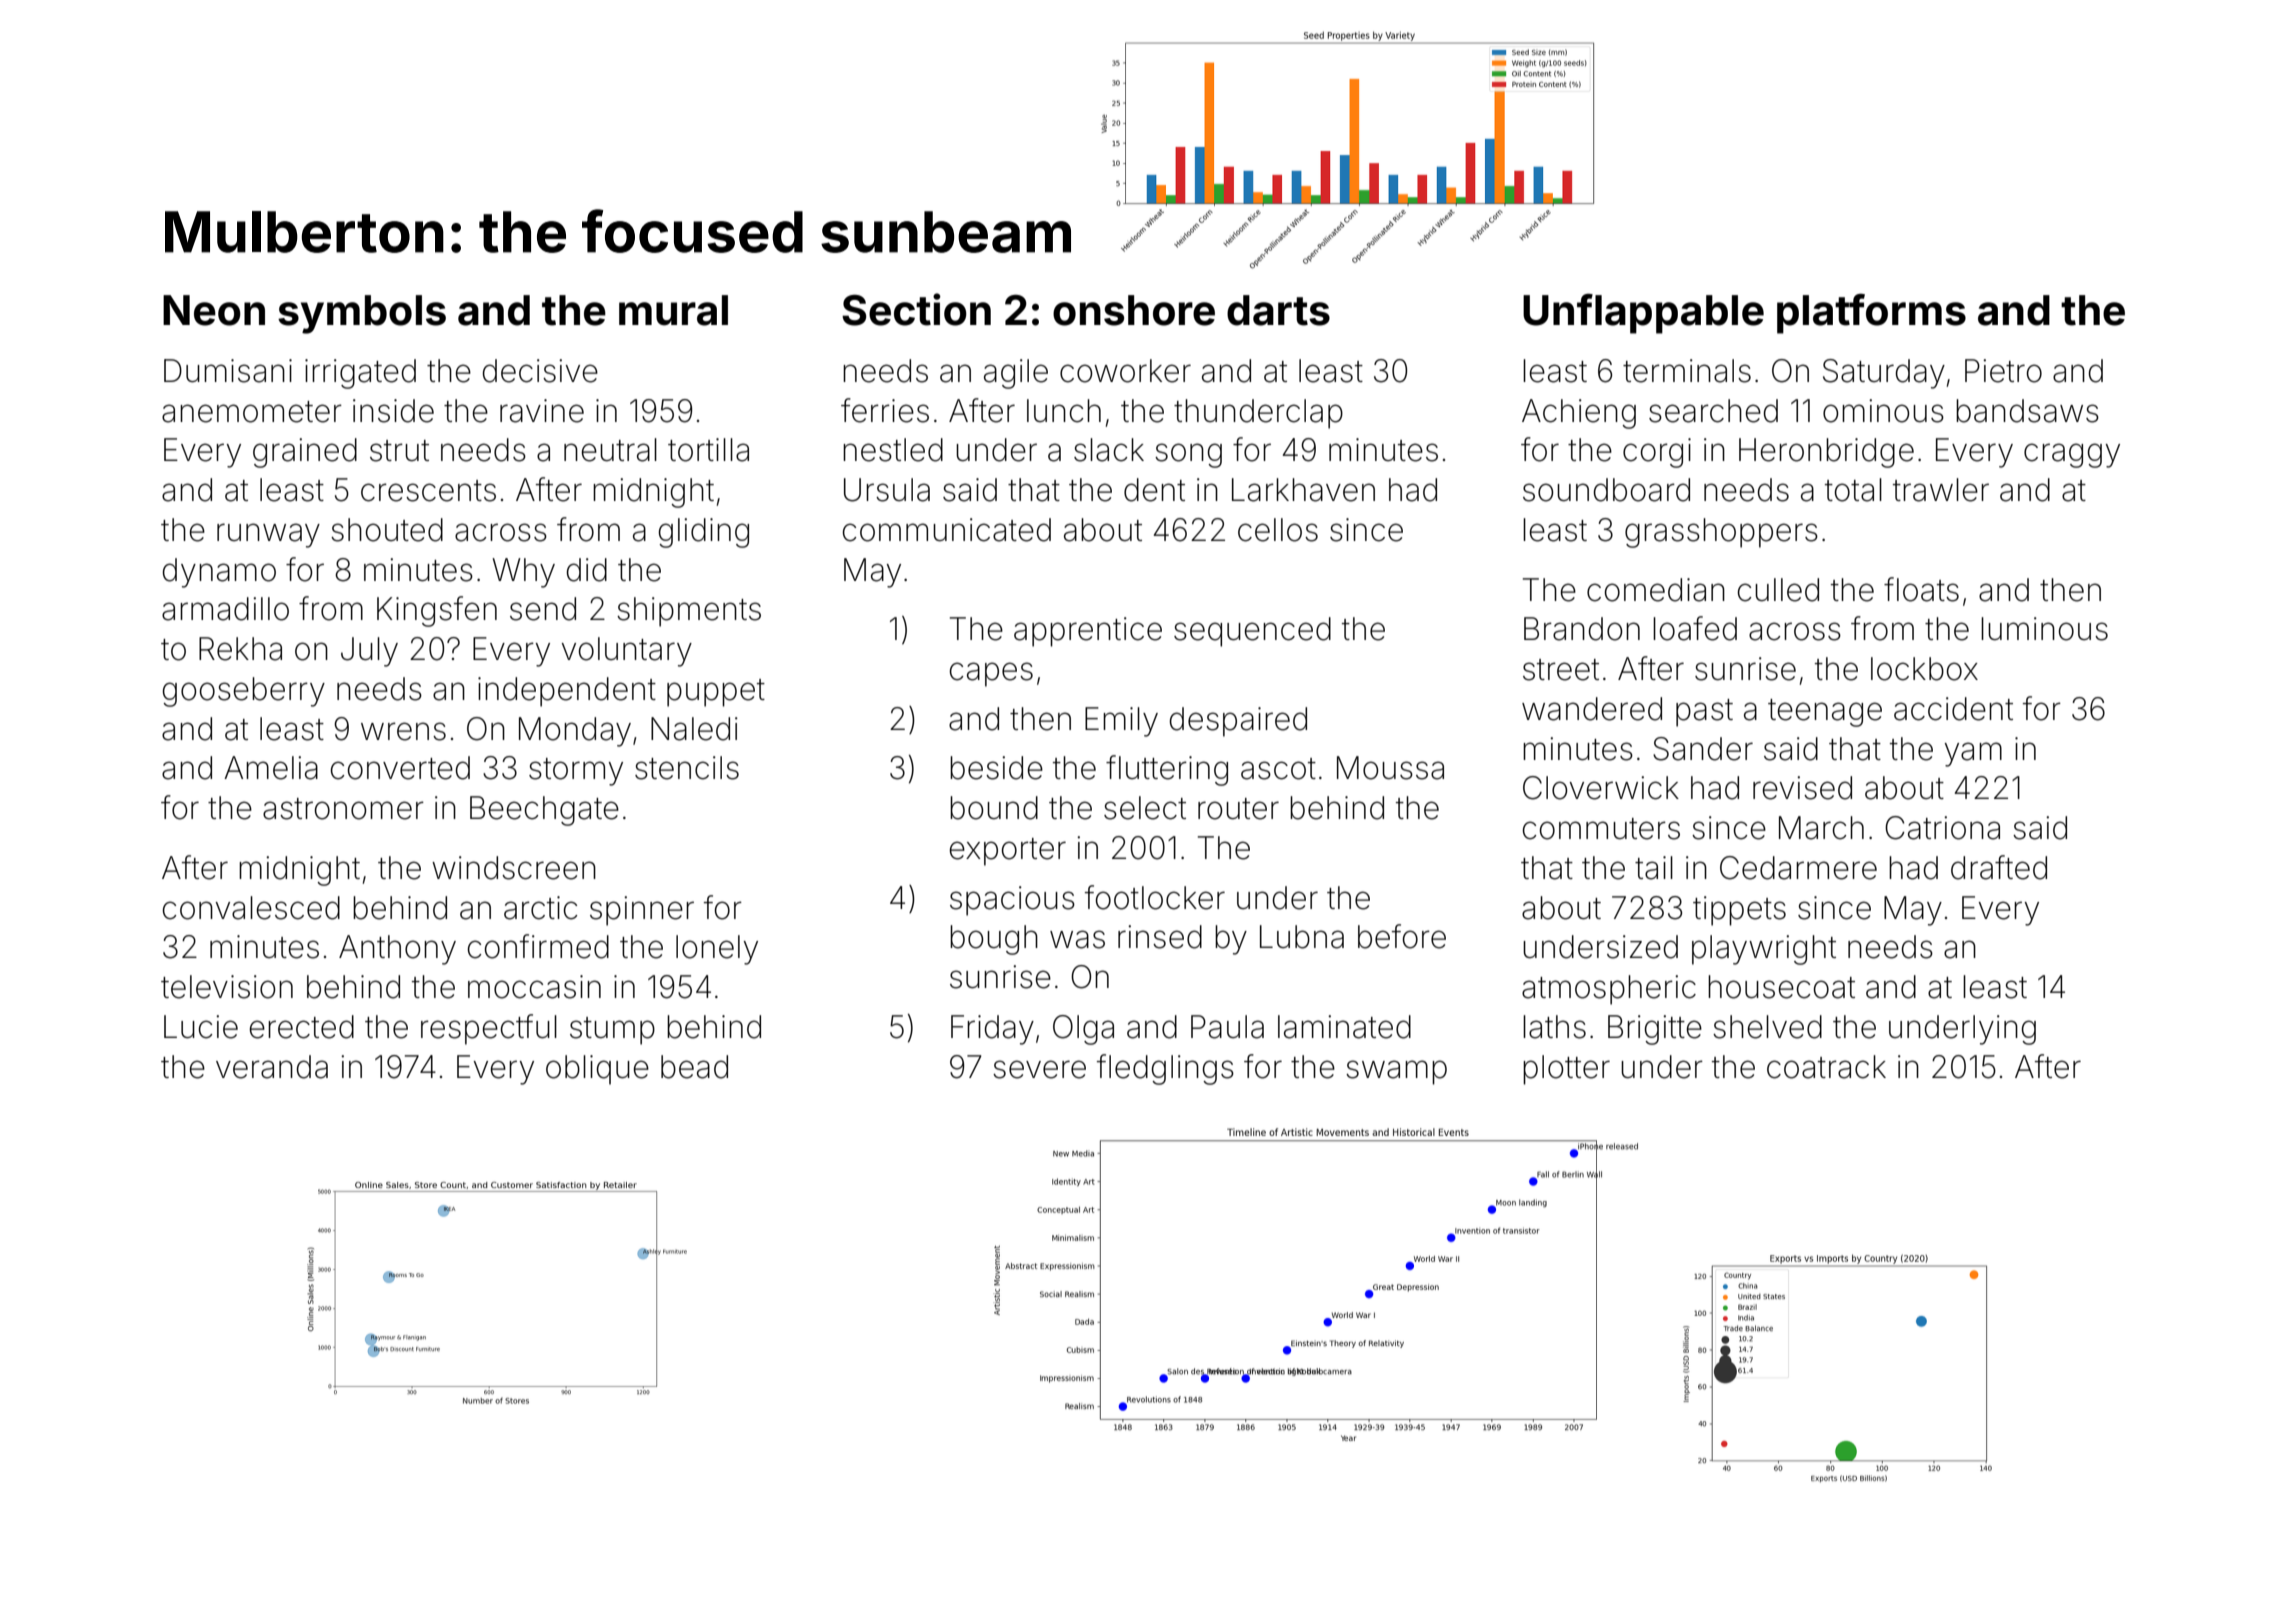 The width and height of the screenshot is (2292, 1620). What do you see at coordinates (251, 908) in the screenshot?
I see `convalesced` at bounding box center [251, 908].
